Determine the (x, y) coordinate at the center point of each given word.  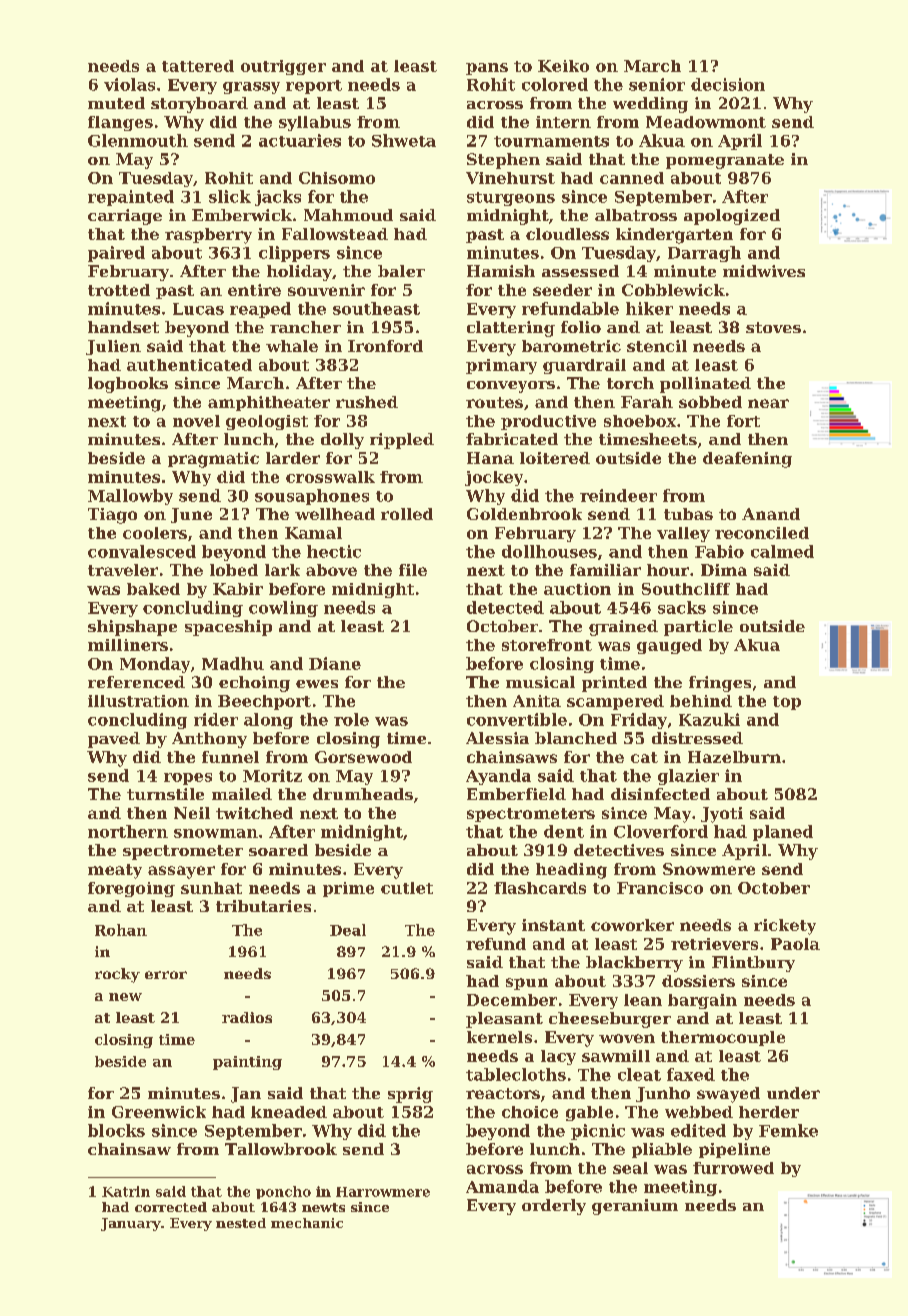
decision (728, 84)
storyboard (199, 105)
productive (548, 422)
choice (530, 1112)
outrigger (283, 67)
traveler (123, 570)
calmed (782, 551)
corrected (171, 1207)
